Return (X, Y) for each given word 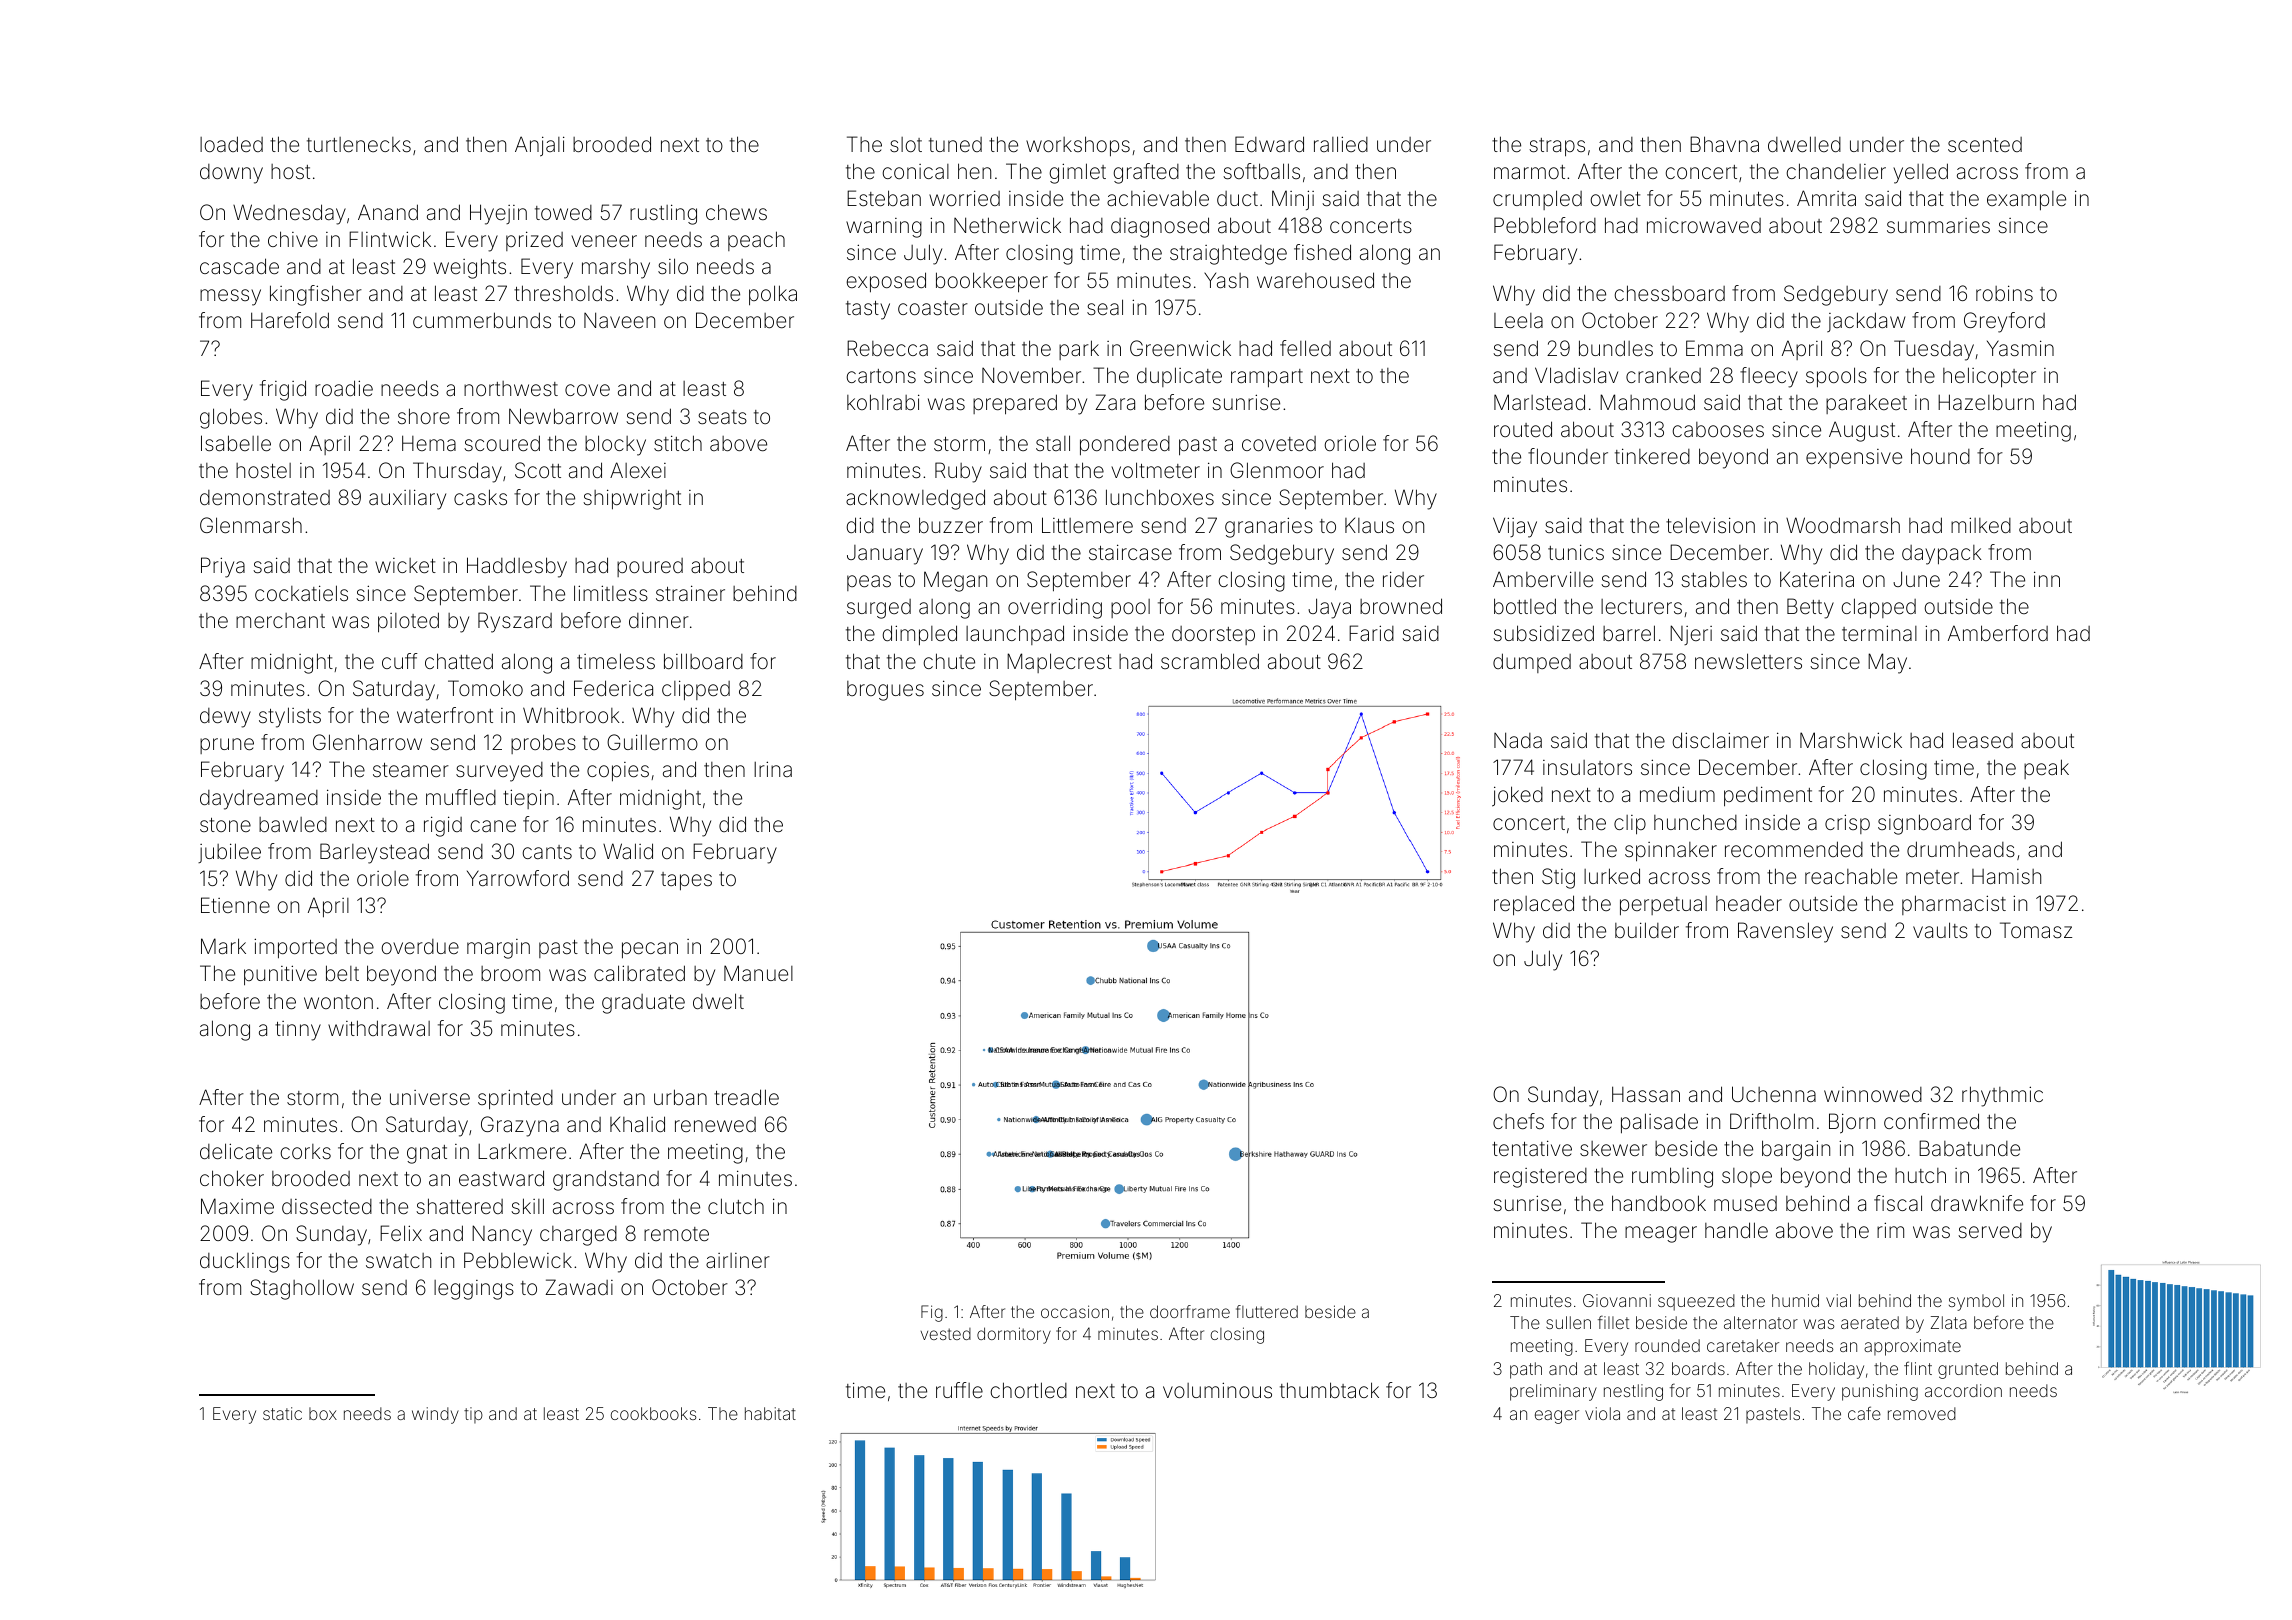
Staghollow (302, 1289)
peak (2046, 769)
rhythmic (2002, 1096)
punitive (280, 975)
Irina (773, 769)
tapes (686, 881)
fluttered (1267, 1311)
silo (673, 266)
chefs (1518, 1121)
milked (1981, 525)
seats (722, 417)
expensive (1854, 458)
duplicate (1179, 377)
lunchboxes (1160, 497)
